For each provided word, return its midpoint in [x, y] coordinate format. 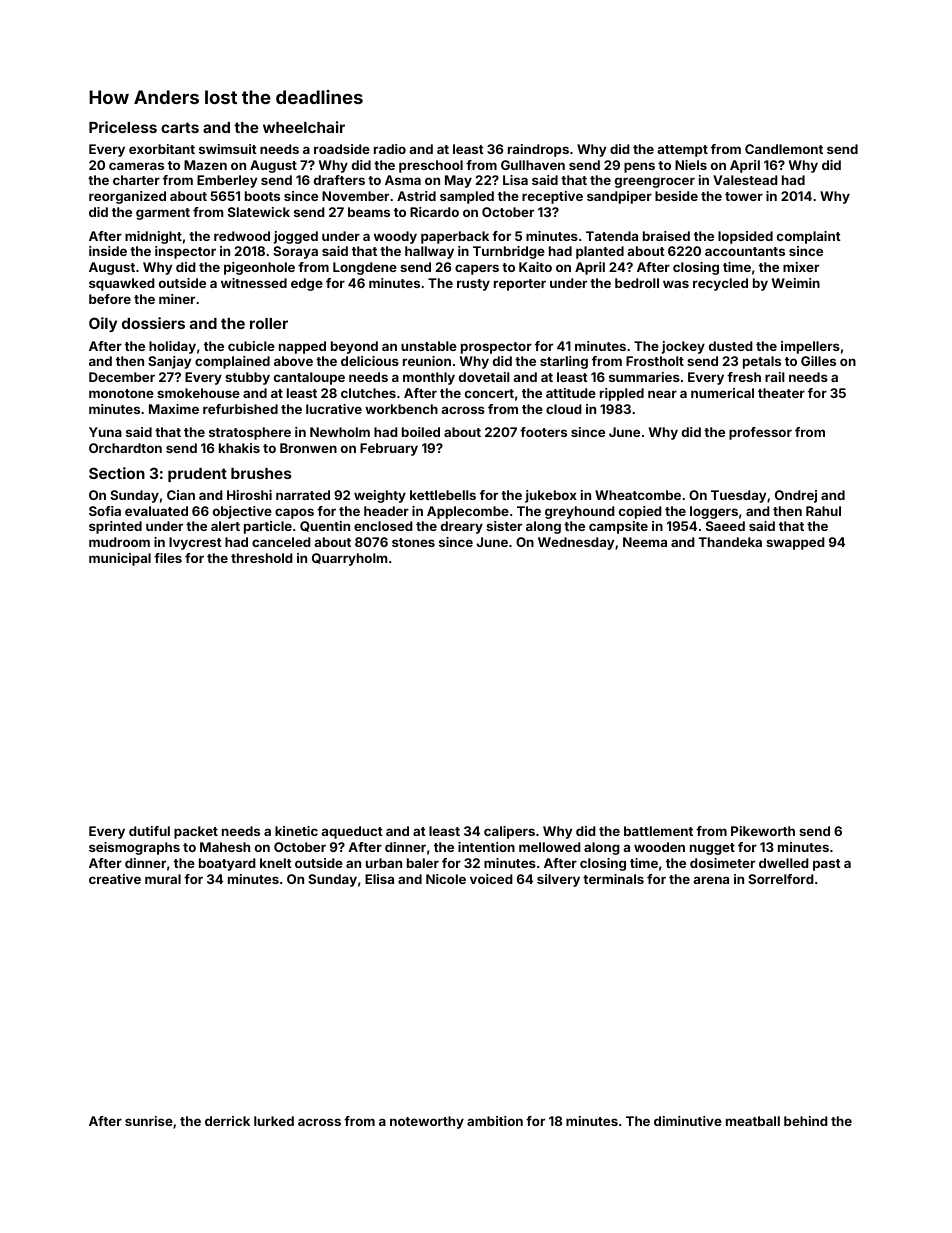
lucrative [334, 409]
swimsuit [228, 149]
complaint [809, 237]
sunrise [149, 1121]
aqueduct [352, 832]
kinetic [296, 831]
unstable [429, 346]
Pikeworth [763, 831]
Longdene [365, 268]
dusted [731, 346]
